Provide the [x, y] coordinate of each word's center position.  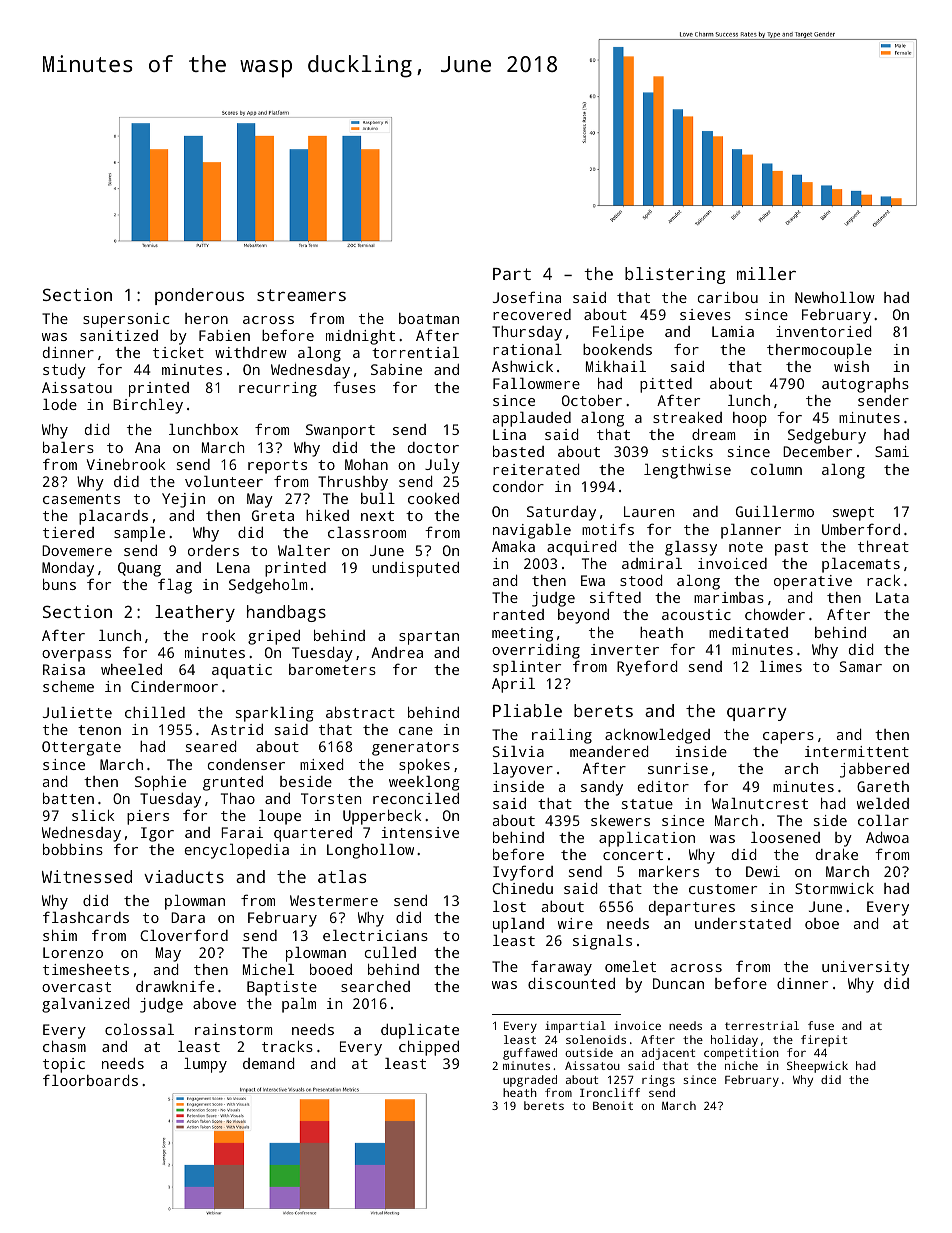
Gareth [883, 786]
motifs [608, 529]
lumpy [205, 1065]
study [64, 371]
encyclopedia [236, 851]
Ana [147, 447]
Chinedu [522, 888]
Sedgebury [827, 436]
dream [713, 434]
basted [518, 451]
